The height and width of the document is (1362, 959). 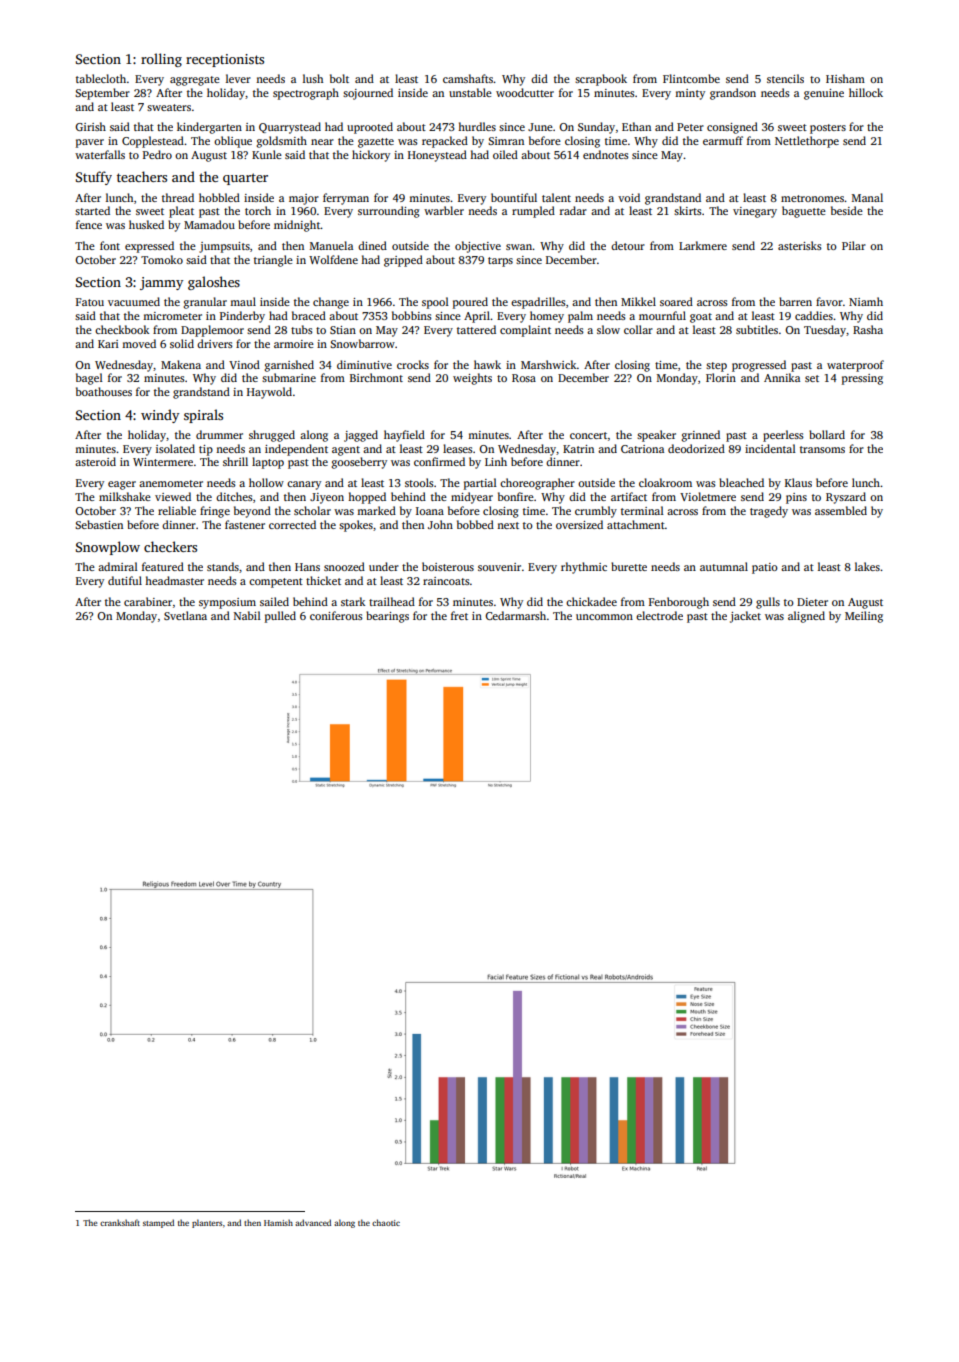 I want to click on Meiling, so click(x=864, y=617).
